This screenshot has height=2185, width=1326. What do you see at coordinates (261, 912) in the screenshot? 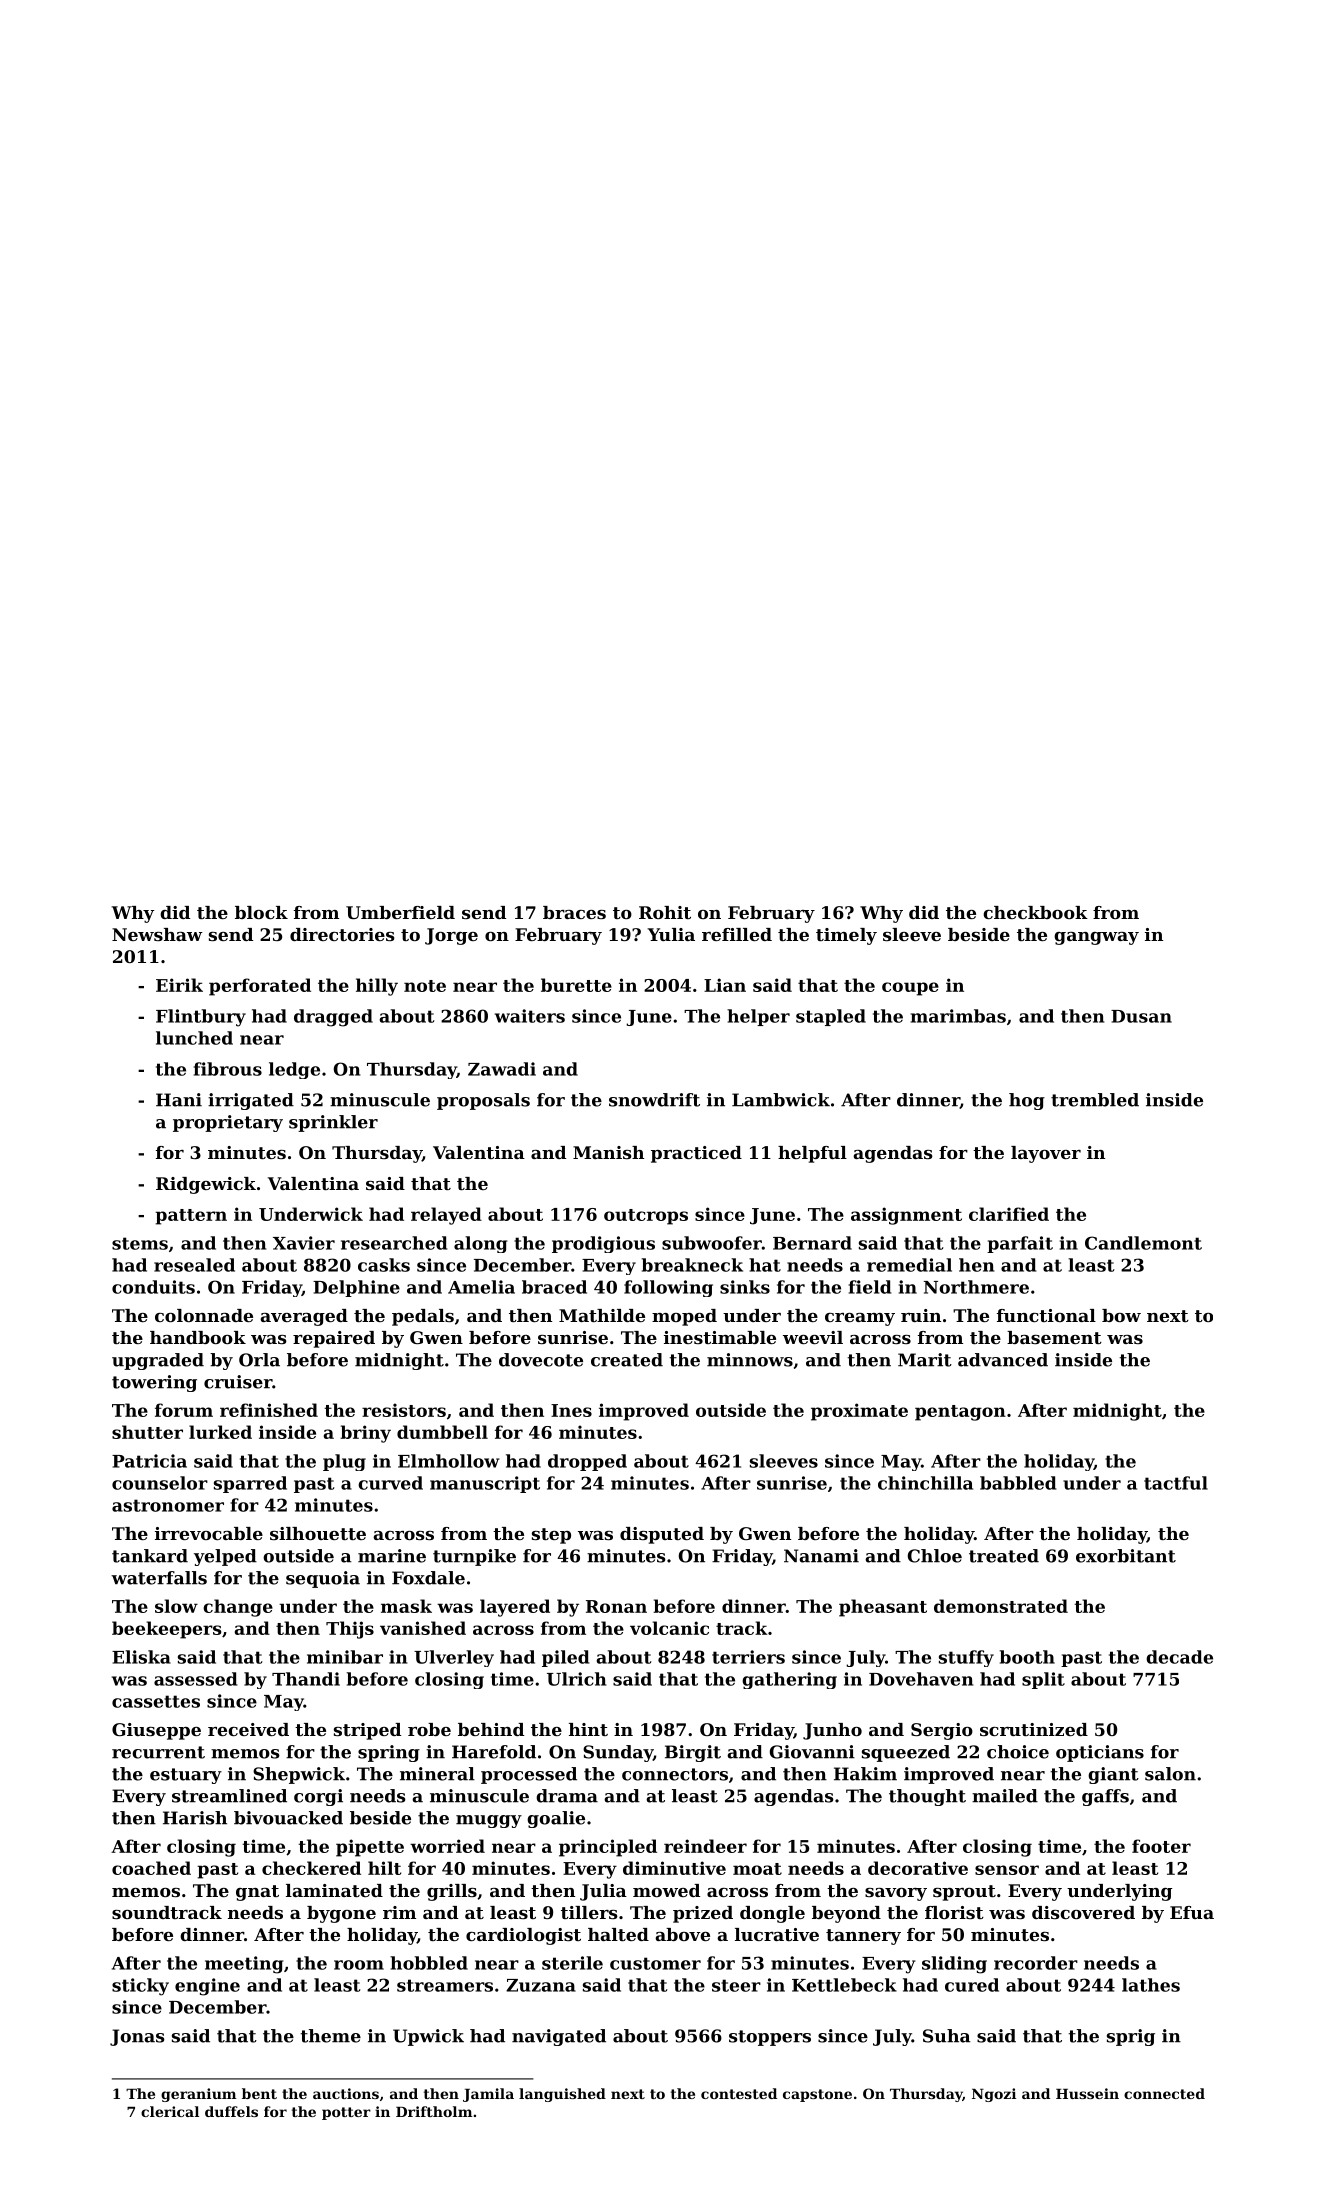
I see `block` at bounding box center [261, 912].
